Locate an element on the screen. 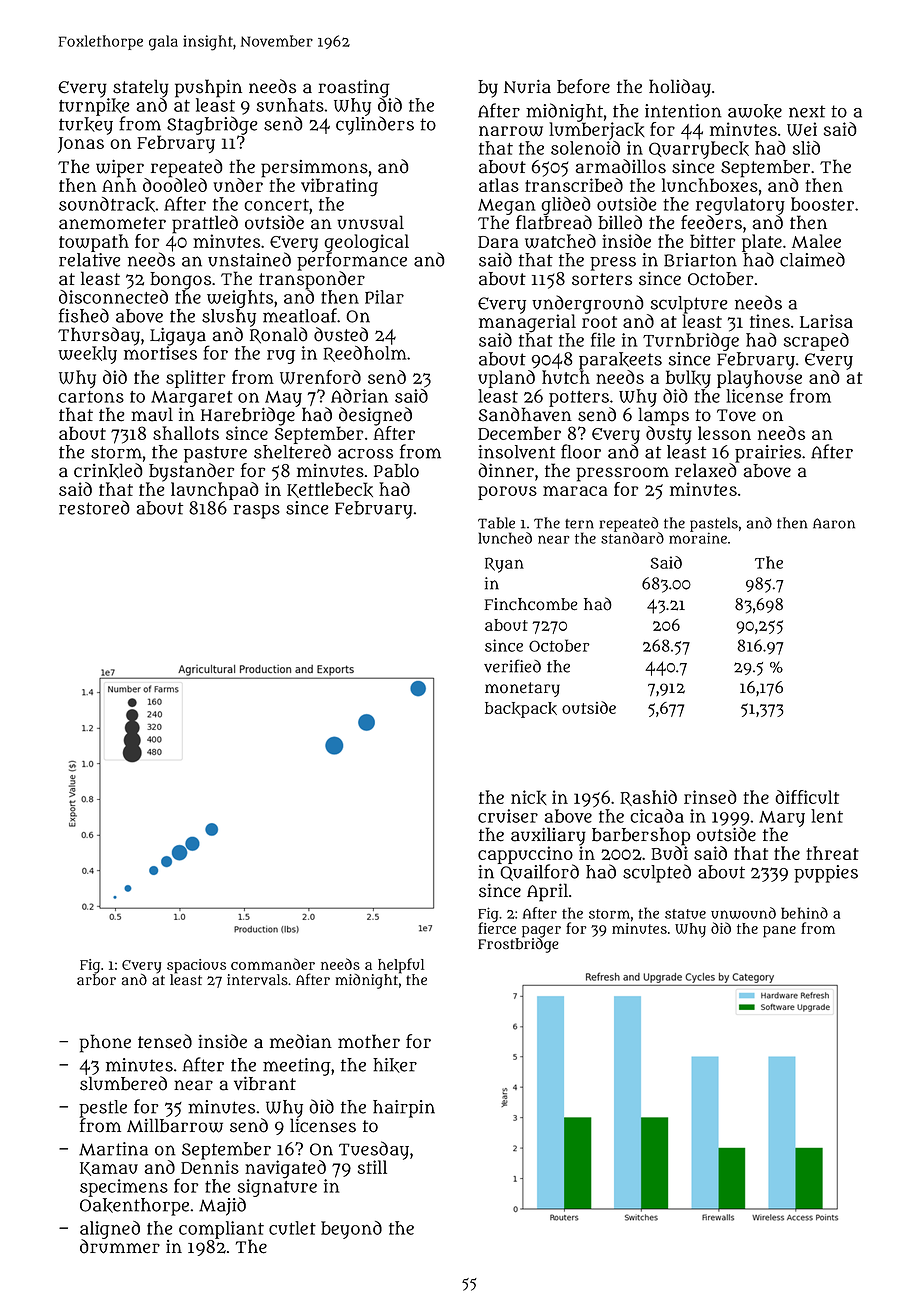 Image resolution: width=924 pixels, height=1308 pixels. regulatory is located at coordinates (740, 206).
